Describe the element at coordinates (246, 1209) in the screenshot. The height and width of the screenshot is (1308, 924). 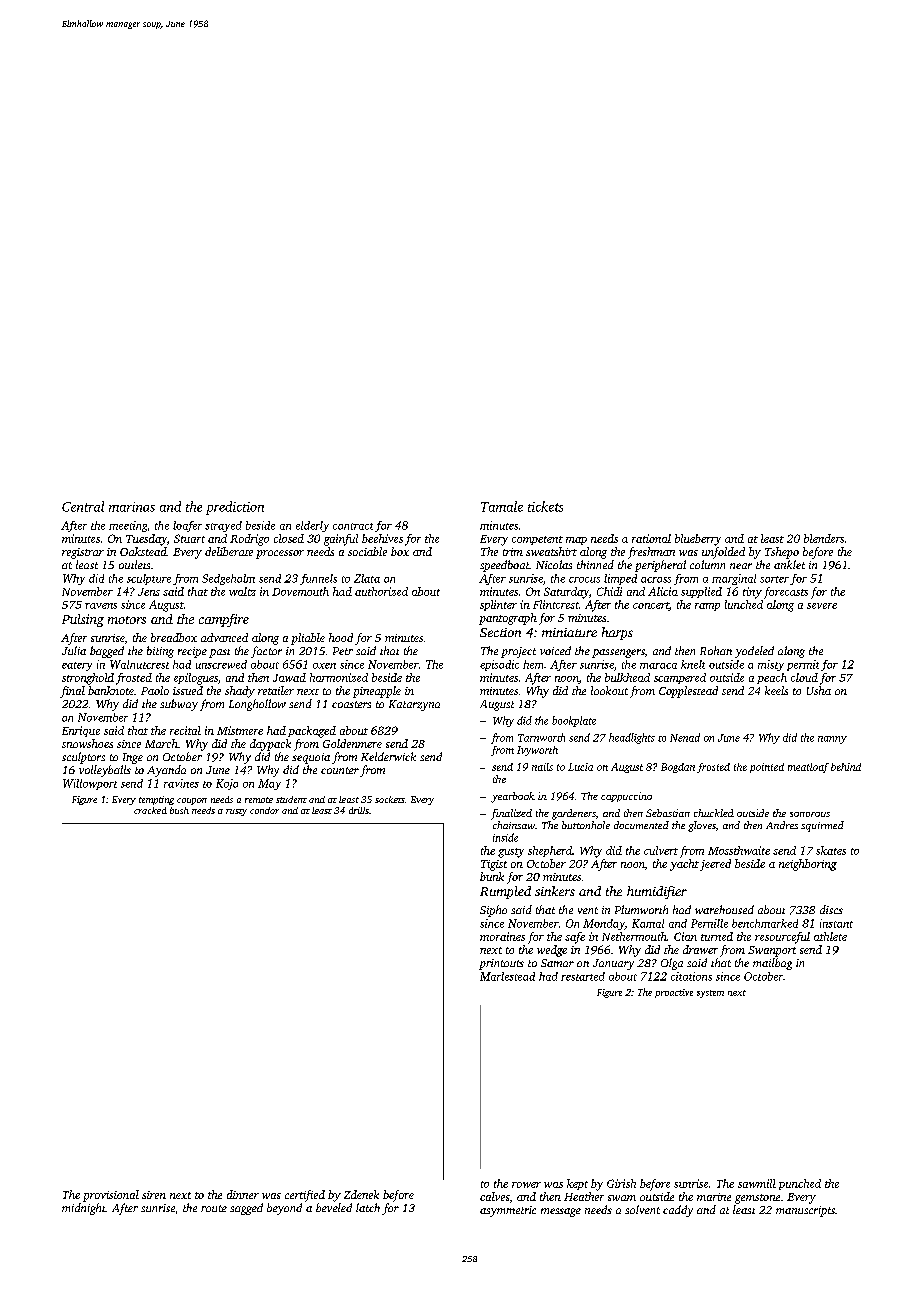
I see `sagged` at that location.
